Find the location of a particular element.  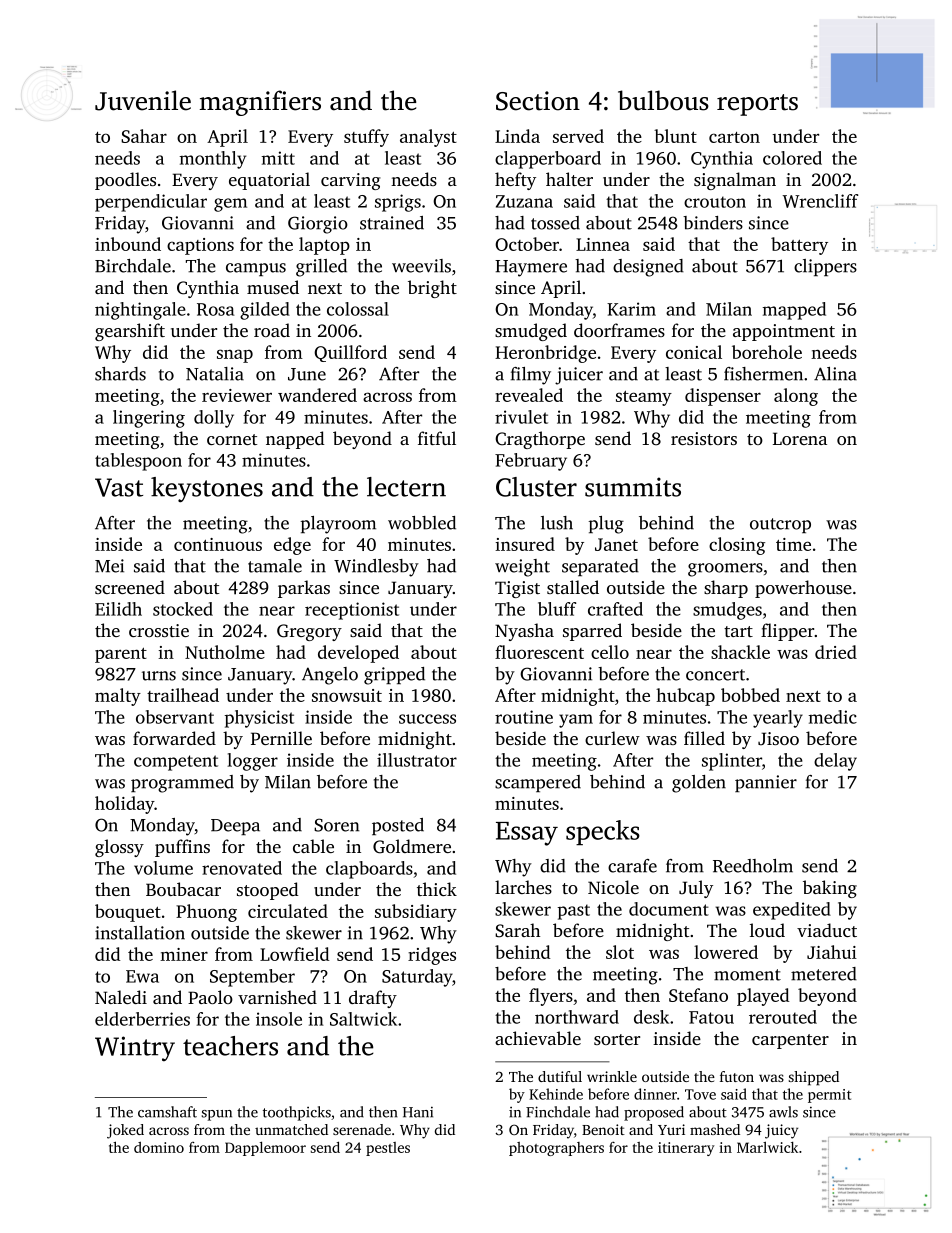

stuffy is located at coordinates (366, 138).
